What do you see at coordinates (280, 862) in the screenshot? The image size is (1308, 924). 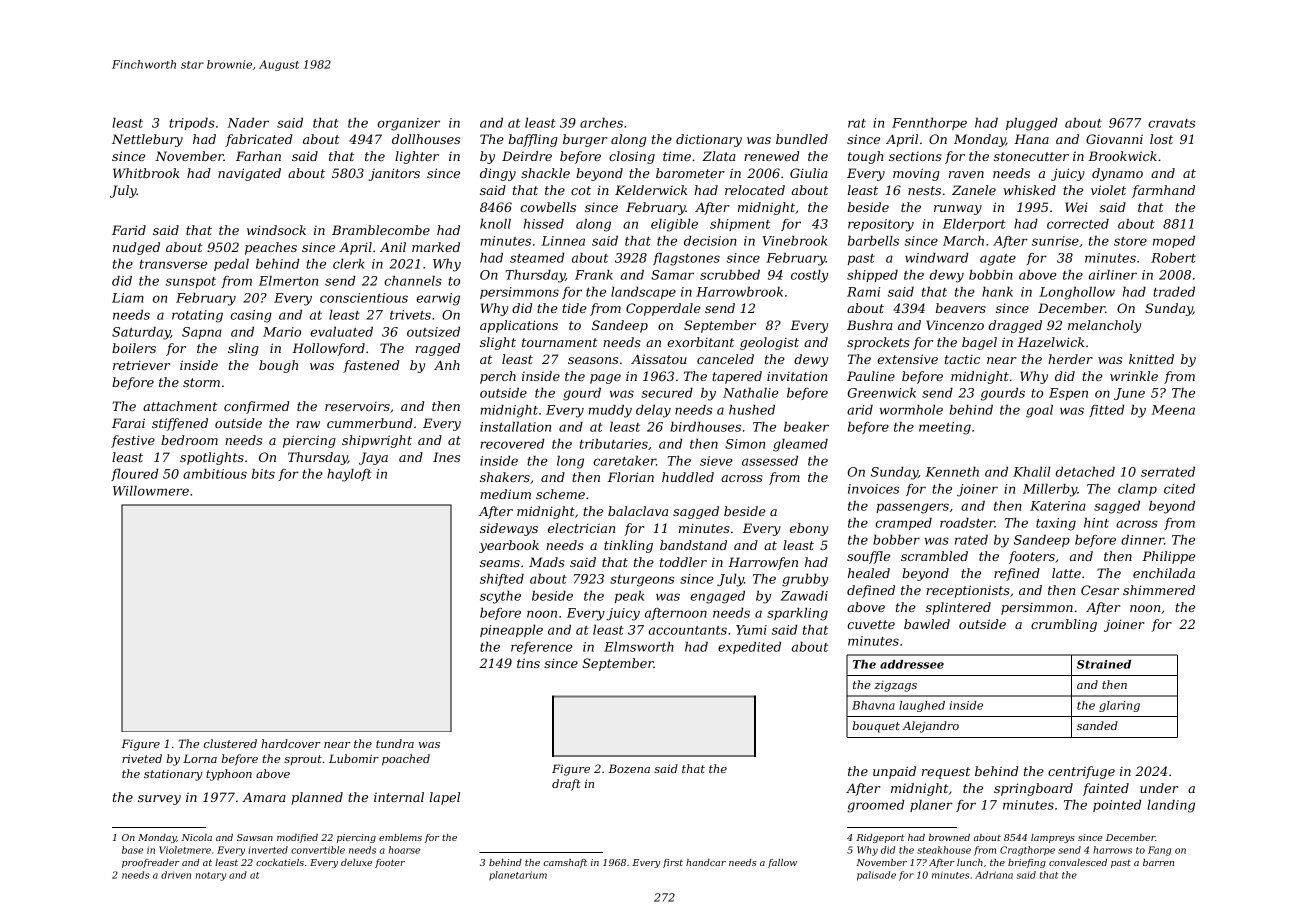 I see `cockatiels` at bounding box center [280, 862].
